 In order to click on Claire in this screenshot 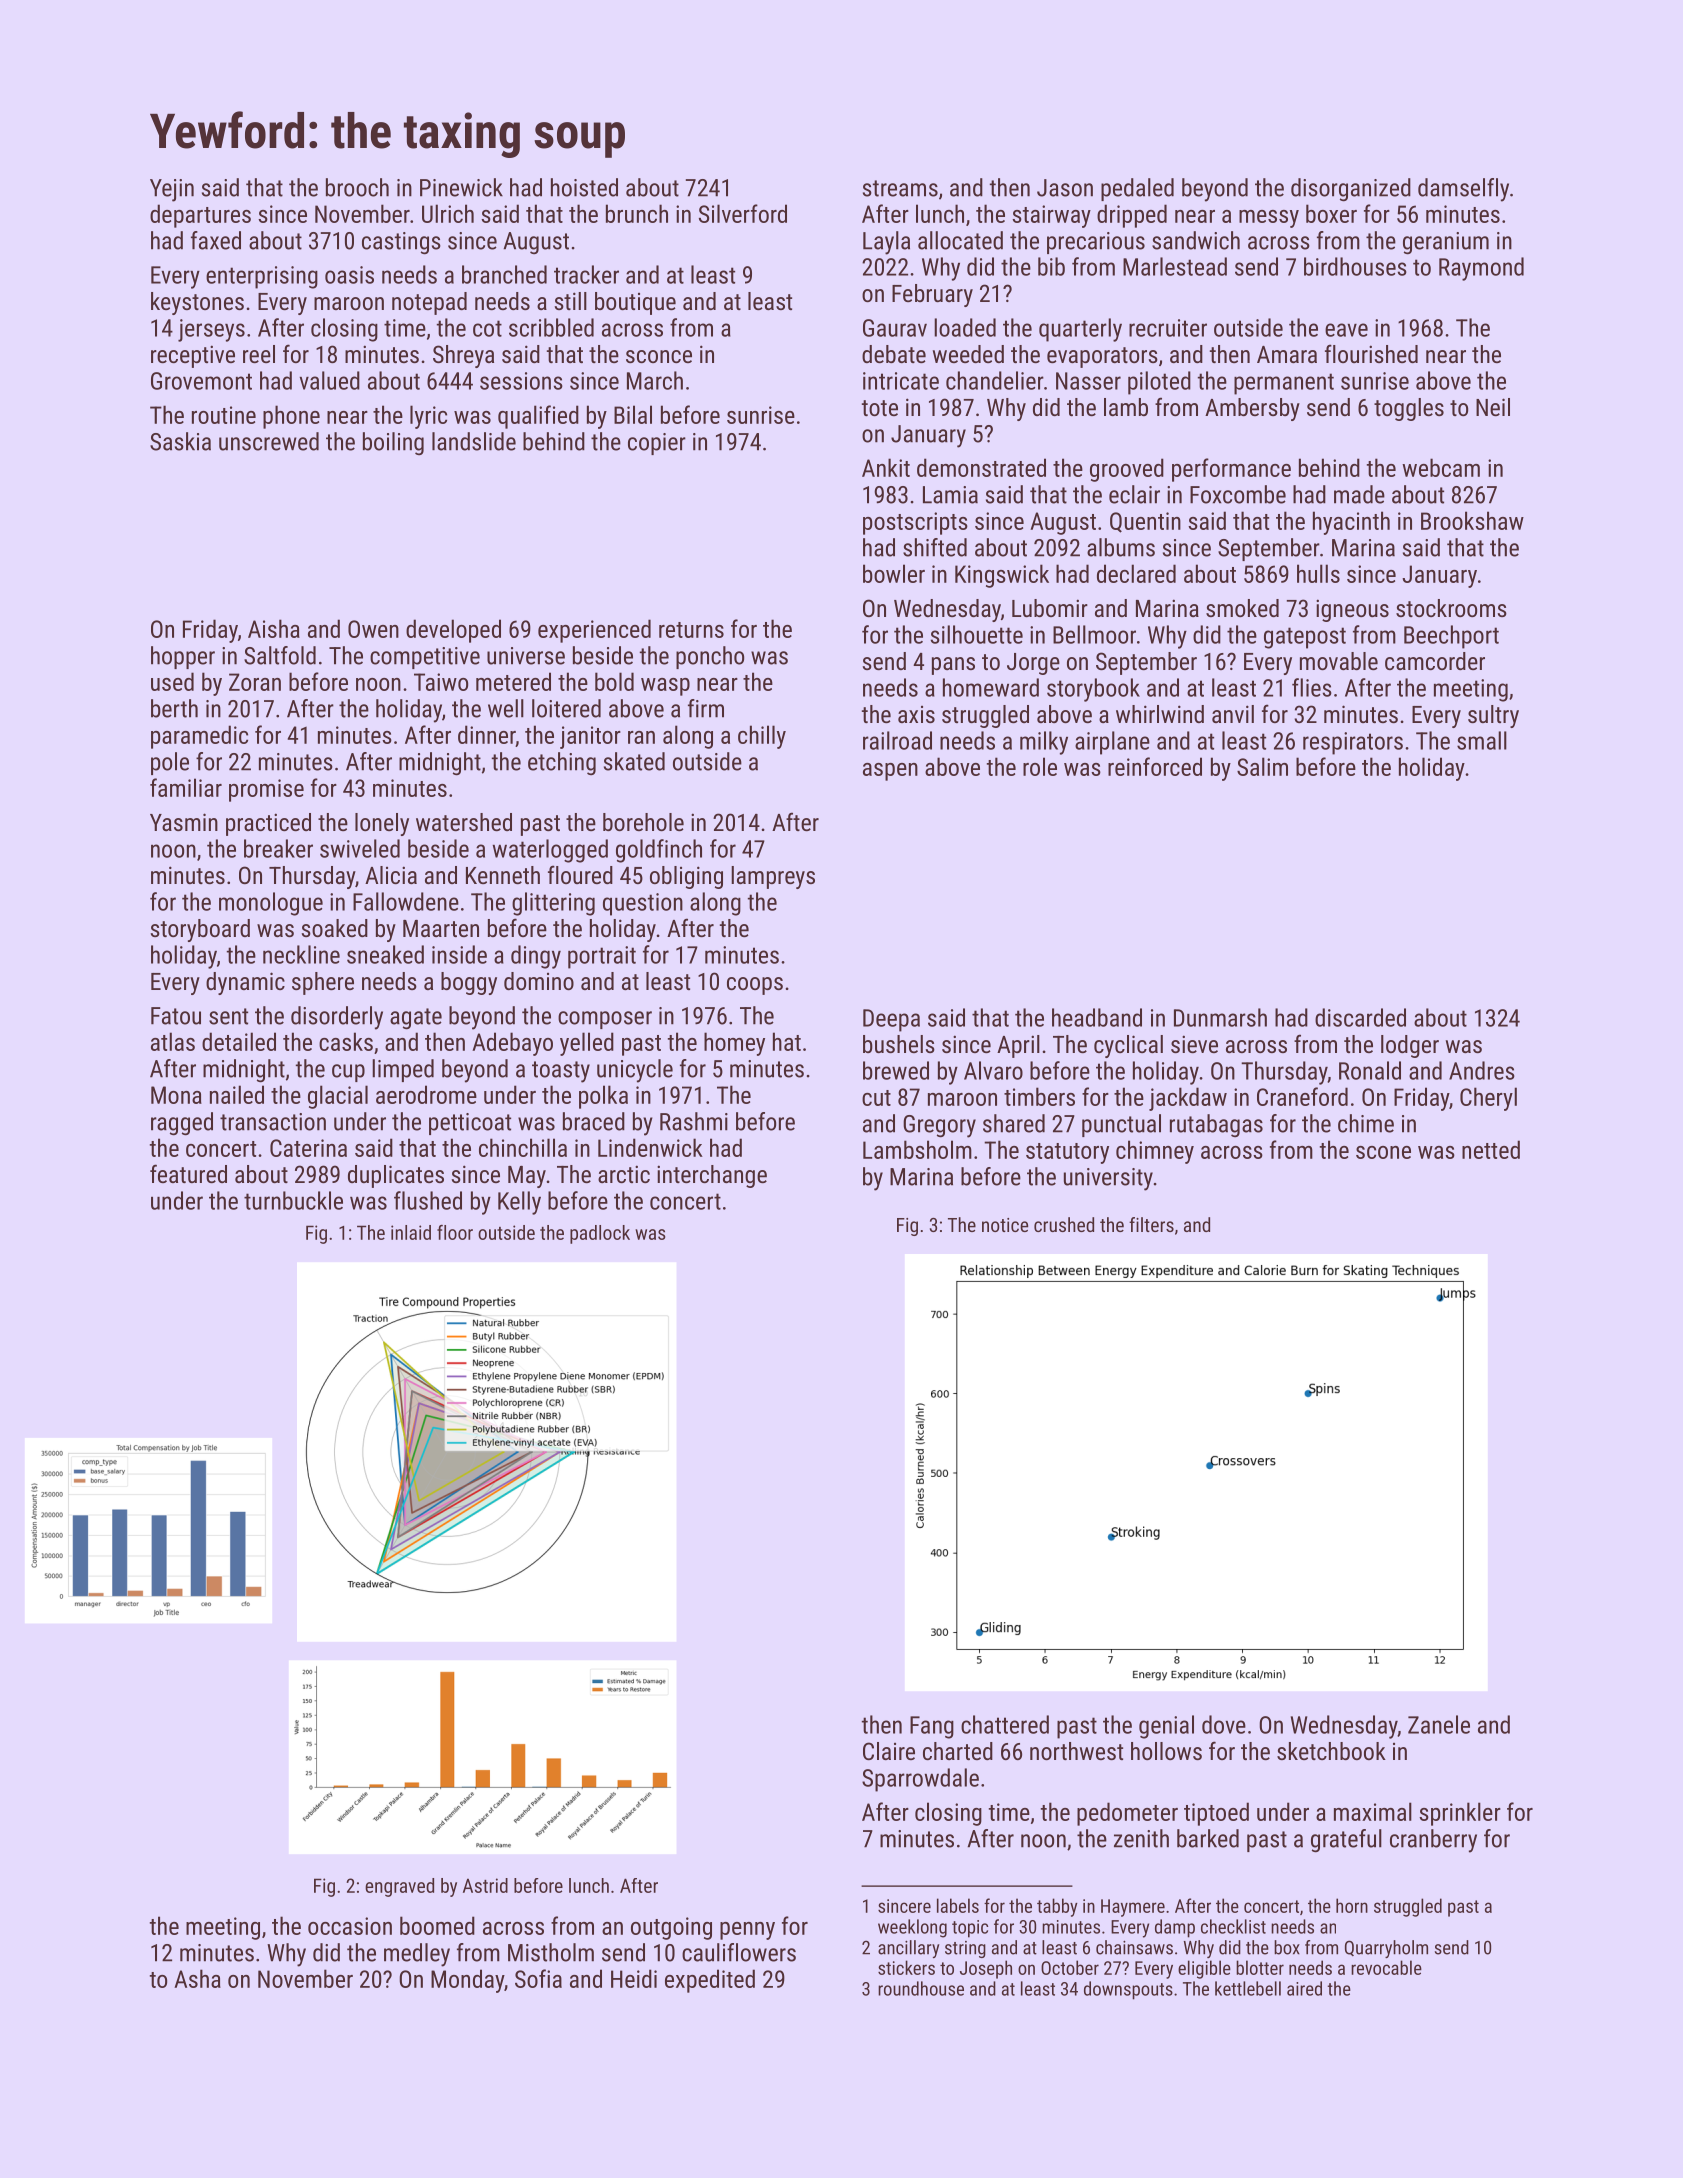, I will do `click(889, 1751)`.
